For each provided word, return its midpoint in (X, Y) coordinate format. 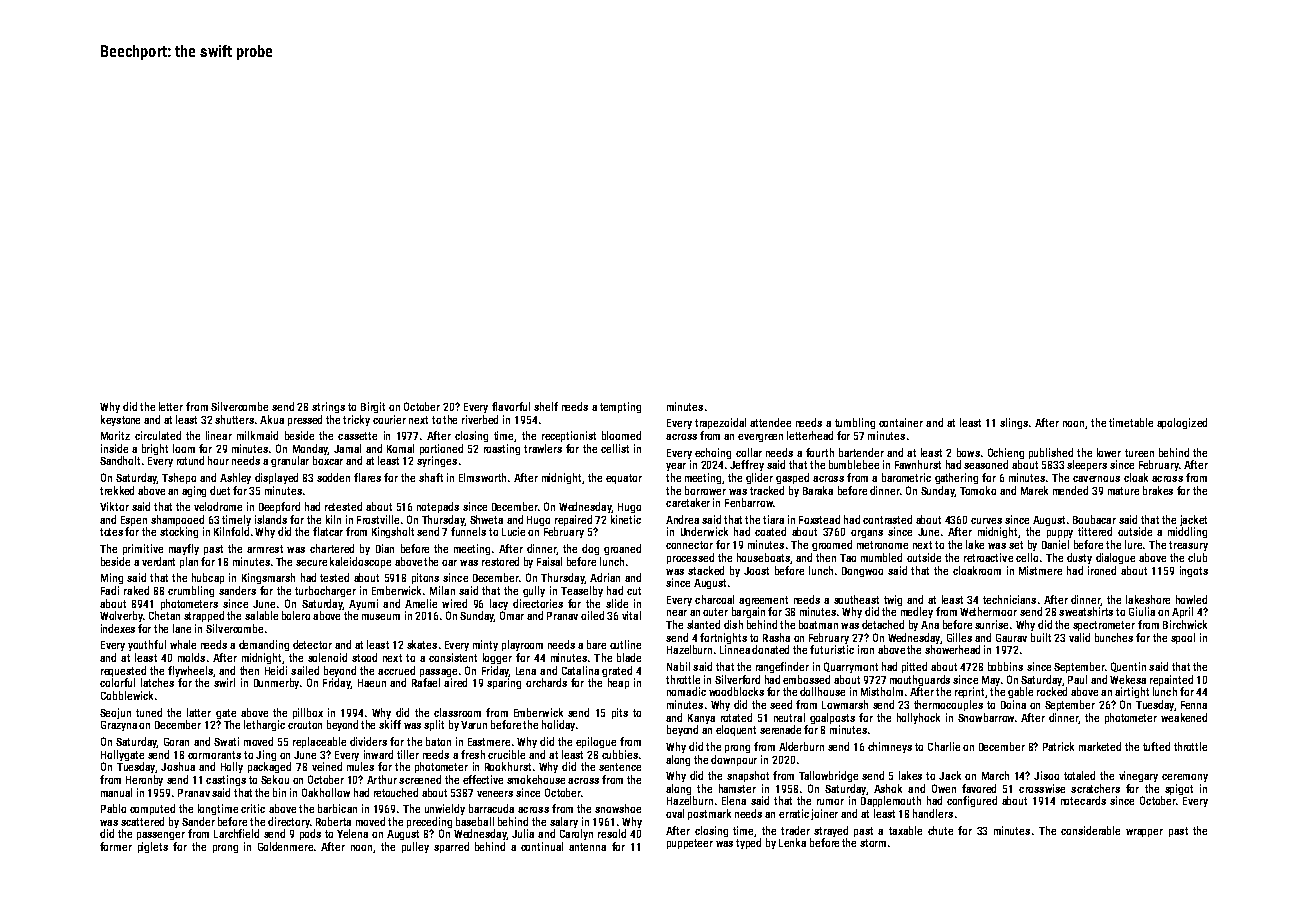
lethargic (264, 725)
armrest (265, 549)
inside (114, 448)
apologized (1182, 423)
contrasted (887, 519)
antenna (587, 847)
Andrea (682, 519)
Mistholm (882, 691)
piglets (153, 847)
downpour (734, 760)
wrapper (1144, 833)
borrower (705, 490)
